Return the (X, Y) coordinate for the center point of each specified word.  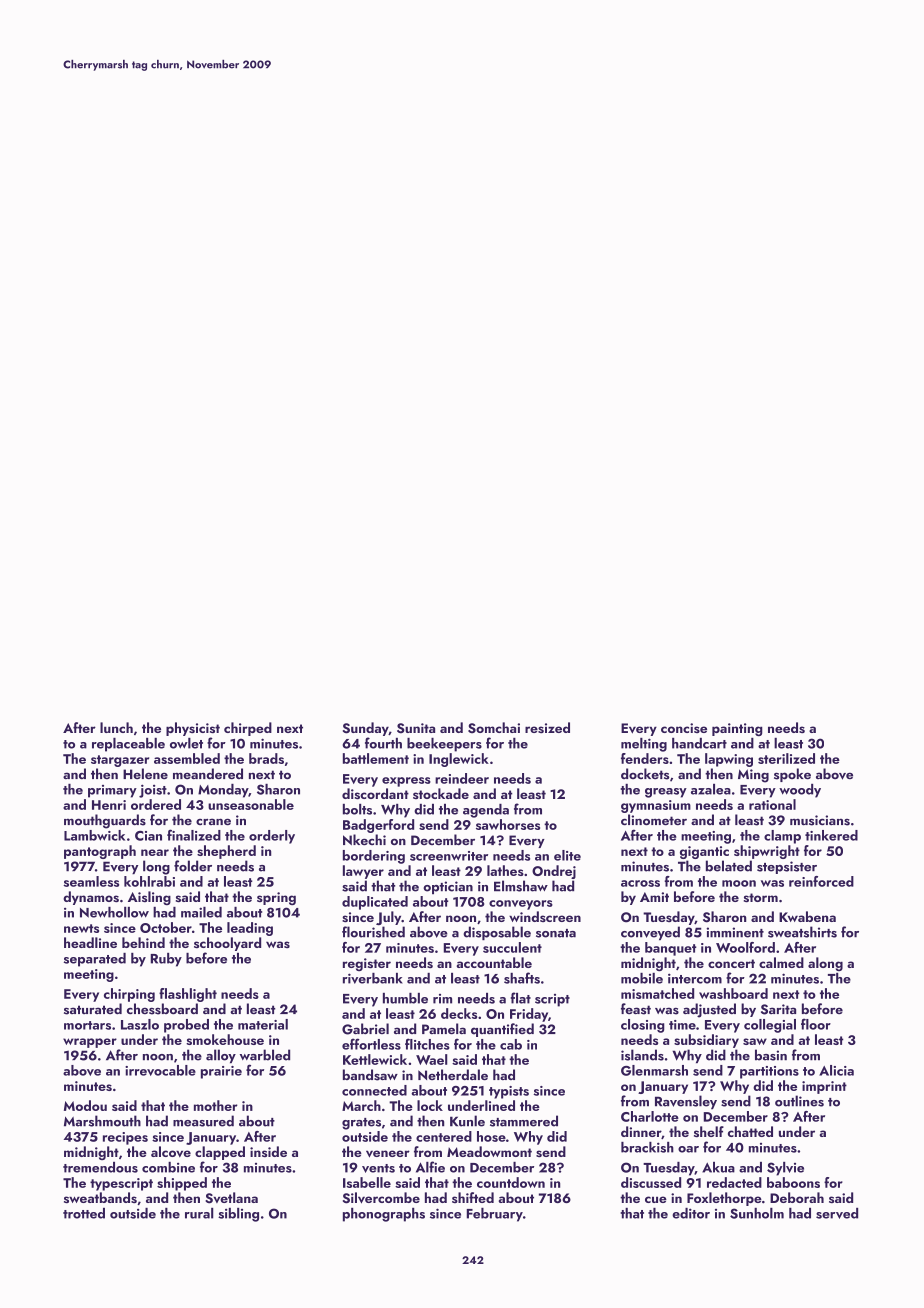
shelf (709, 1131)
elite (567, 855)
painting (737, 729)
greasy (666, 793)
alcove (171, 1151)
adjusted (709, 1010)
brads (266, 758)
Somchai (494, 728)
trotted (84, 1213)
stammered (524, 1121)
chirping (129, 995)
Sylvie (785, 1169)
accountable (494, 962)
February (495, 1215)
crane (213, 821)
